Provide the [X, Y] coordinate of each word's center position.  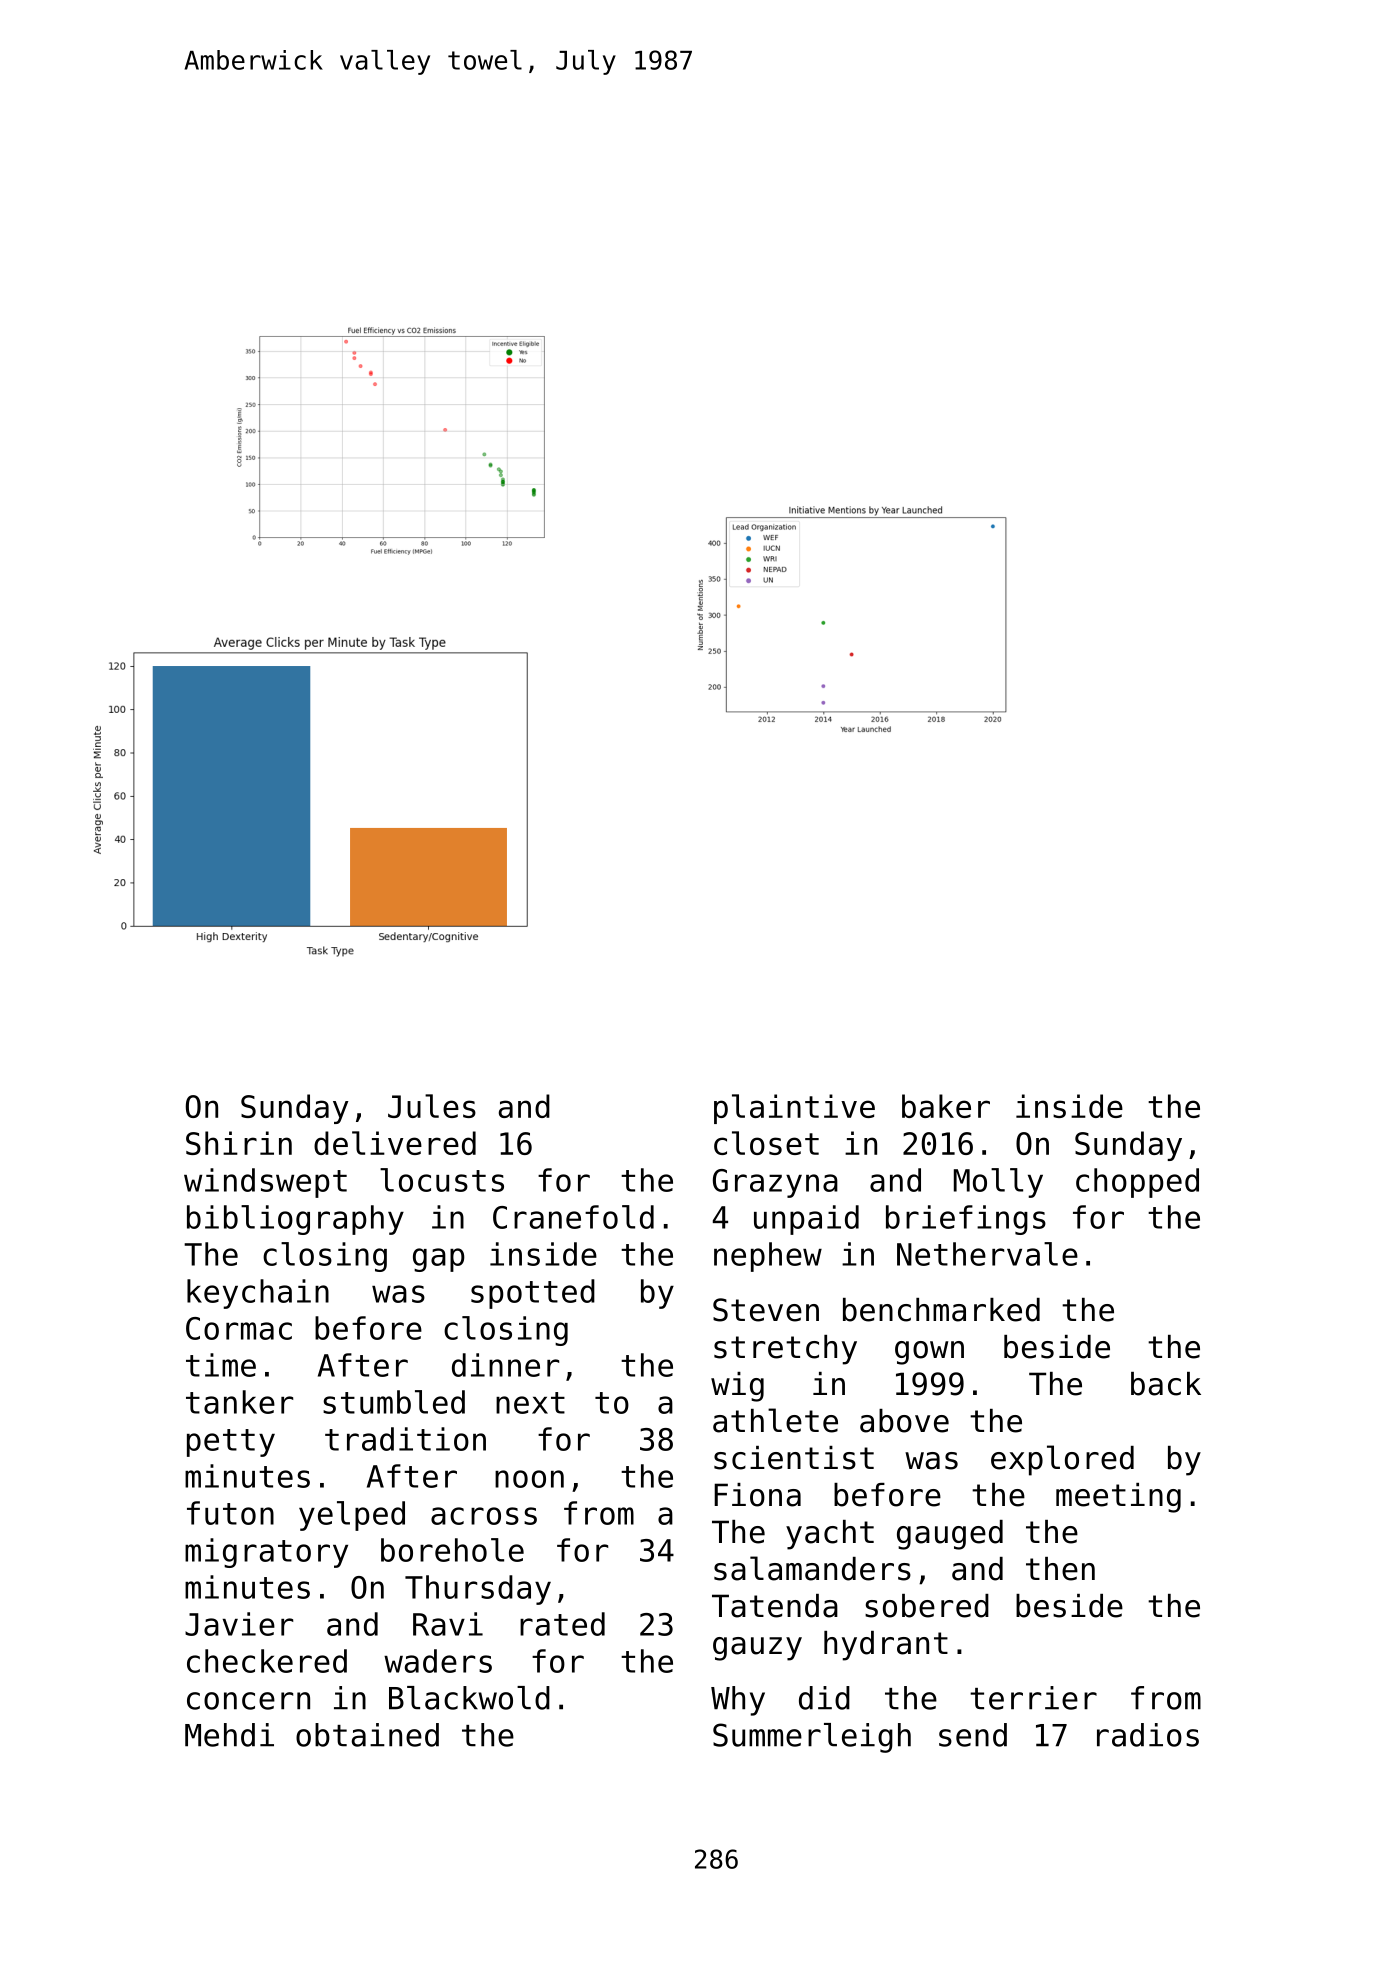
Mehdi [229, 1735]
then [1060, 1569]
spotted [533, 1294]
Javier [239, 1624]
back [1166, 1384]
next [530, 1403]
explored [1062, 1460]
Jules [432, 1106]
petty [231, 1443]
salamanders [812, 1568]
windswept [265, 1183]
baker [946, 1106]
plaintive [794, 1109]
